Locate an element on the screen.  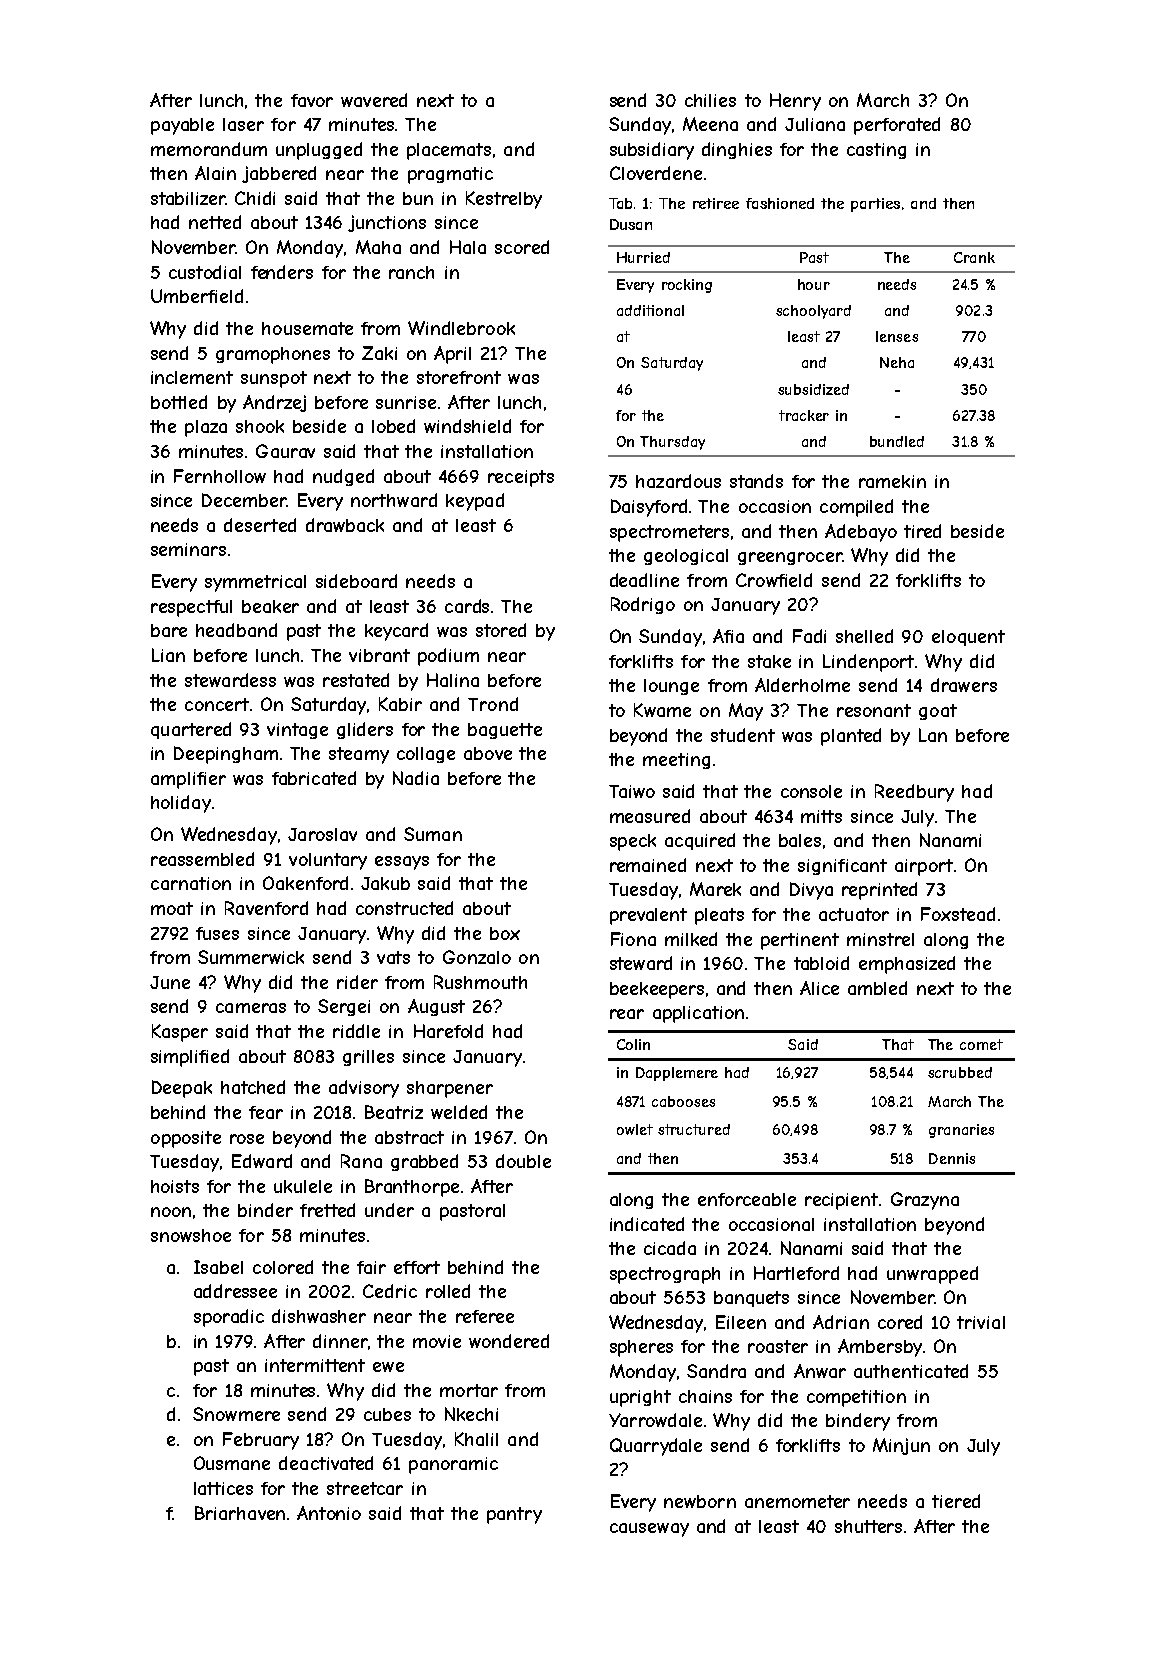
causeway is located at coordinates (649, 1530).
